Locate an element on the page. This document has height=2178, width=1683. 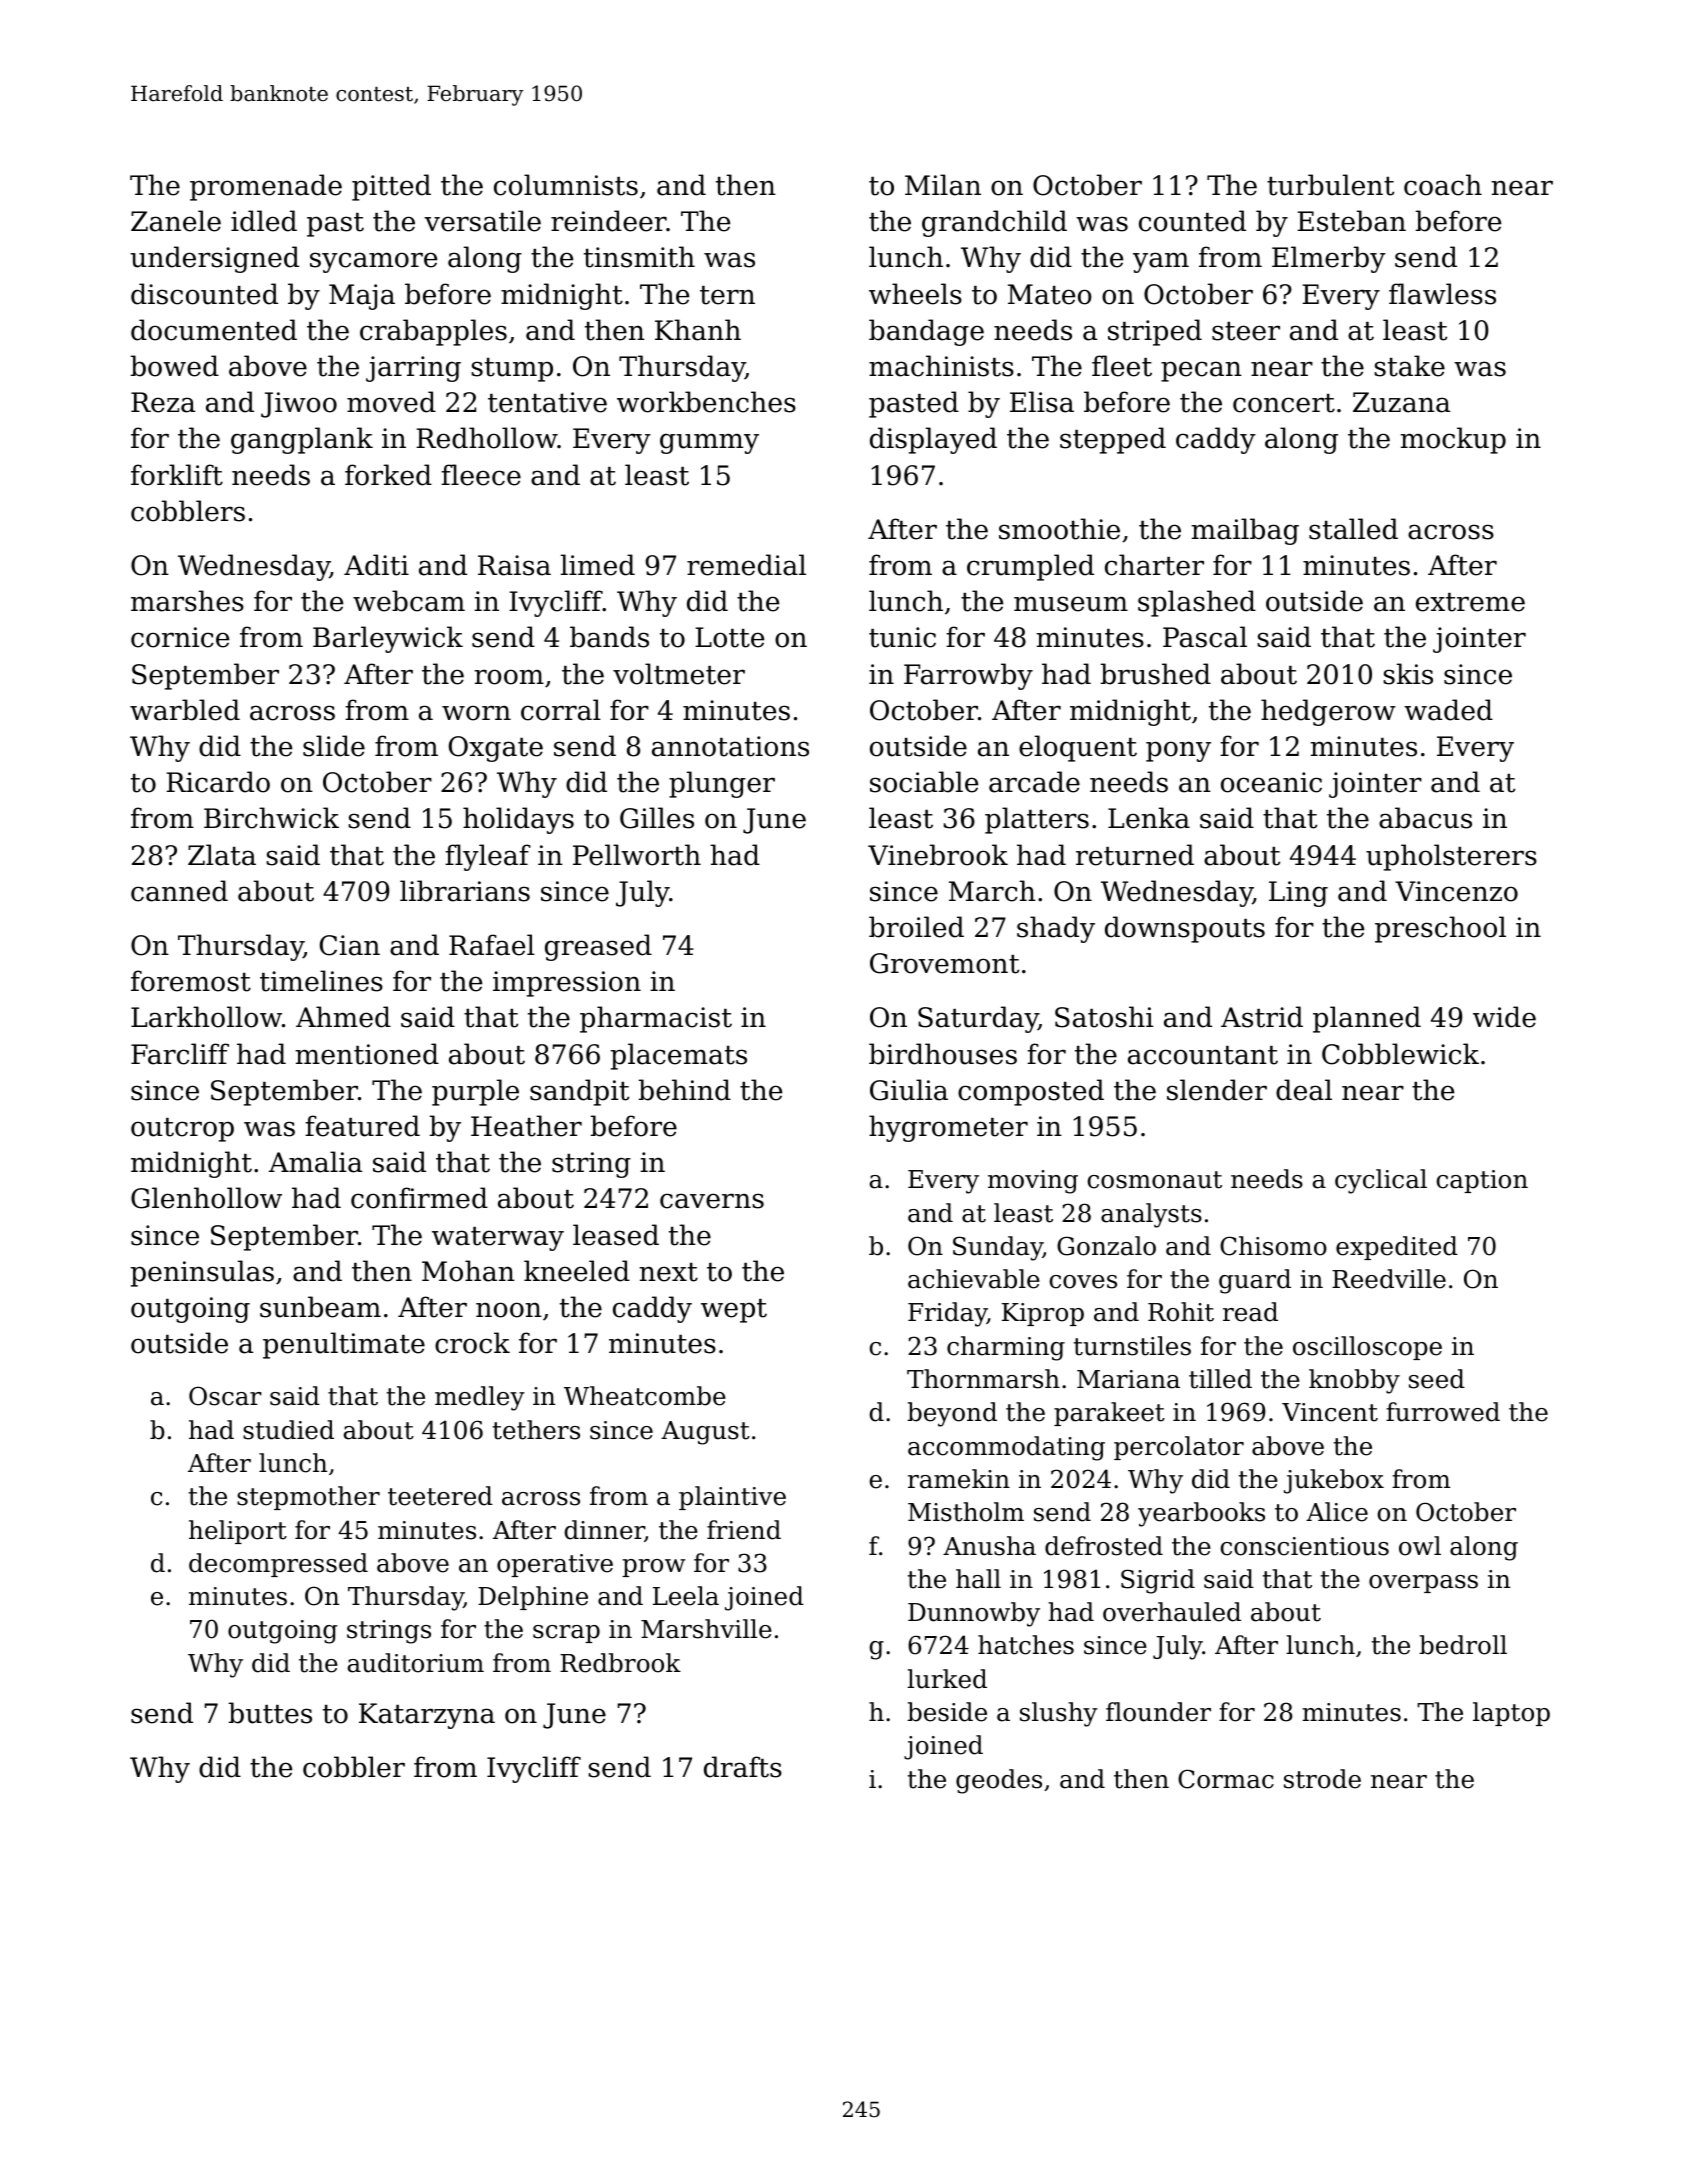
caption is located at coordinates (1482, 1181).
